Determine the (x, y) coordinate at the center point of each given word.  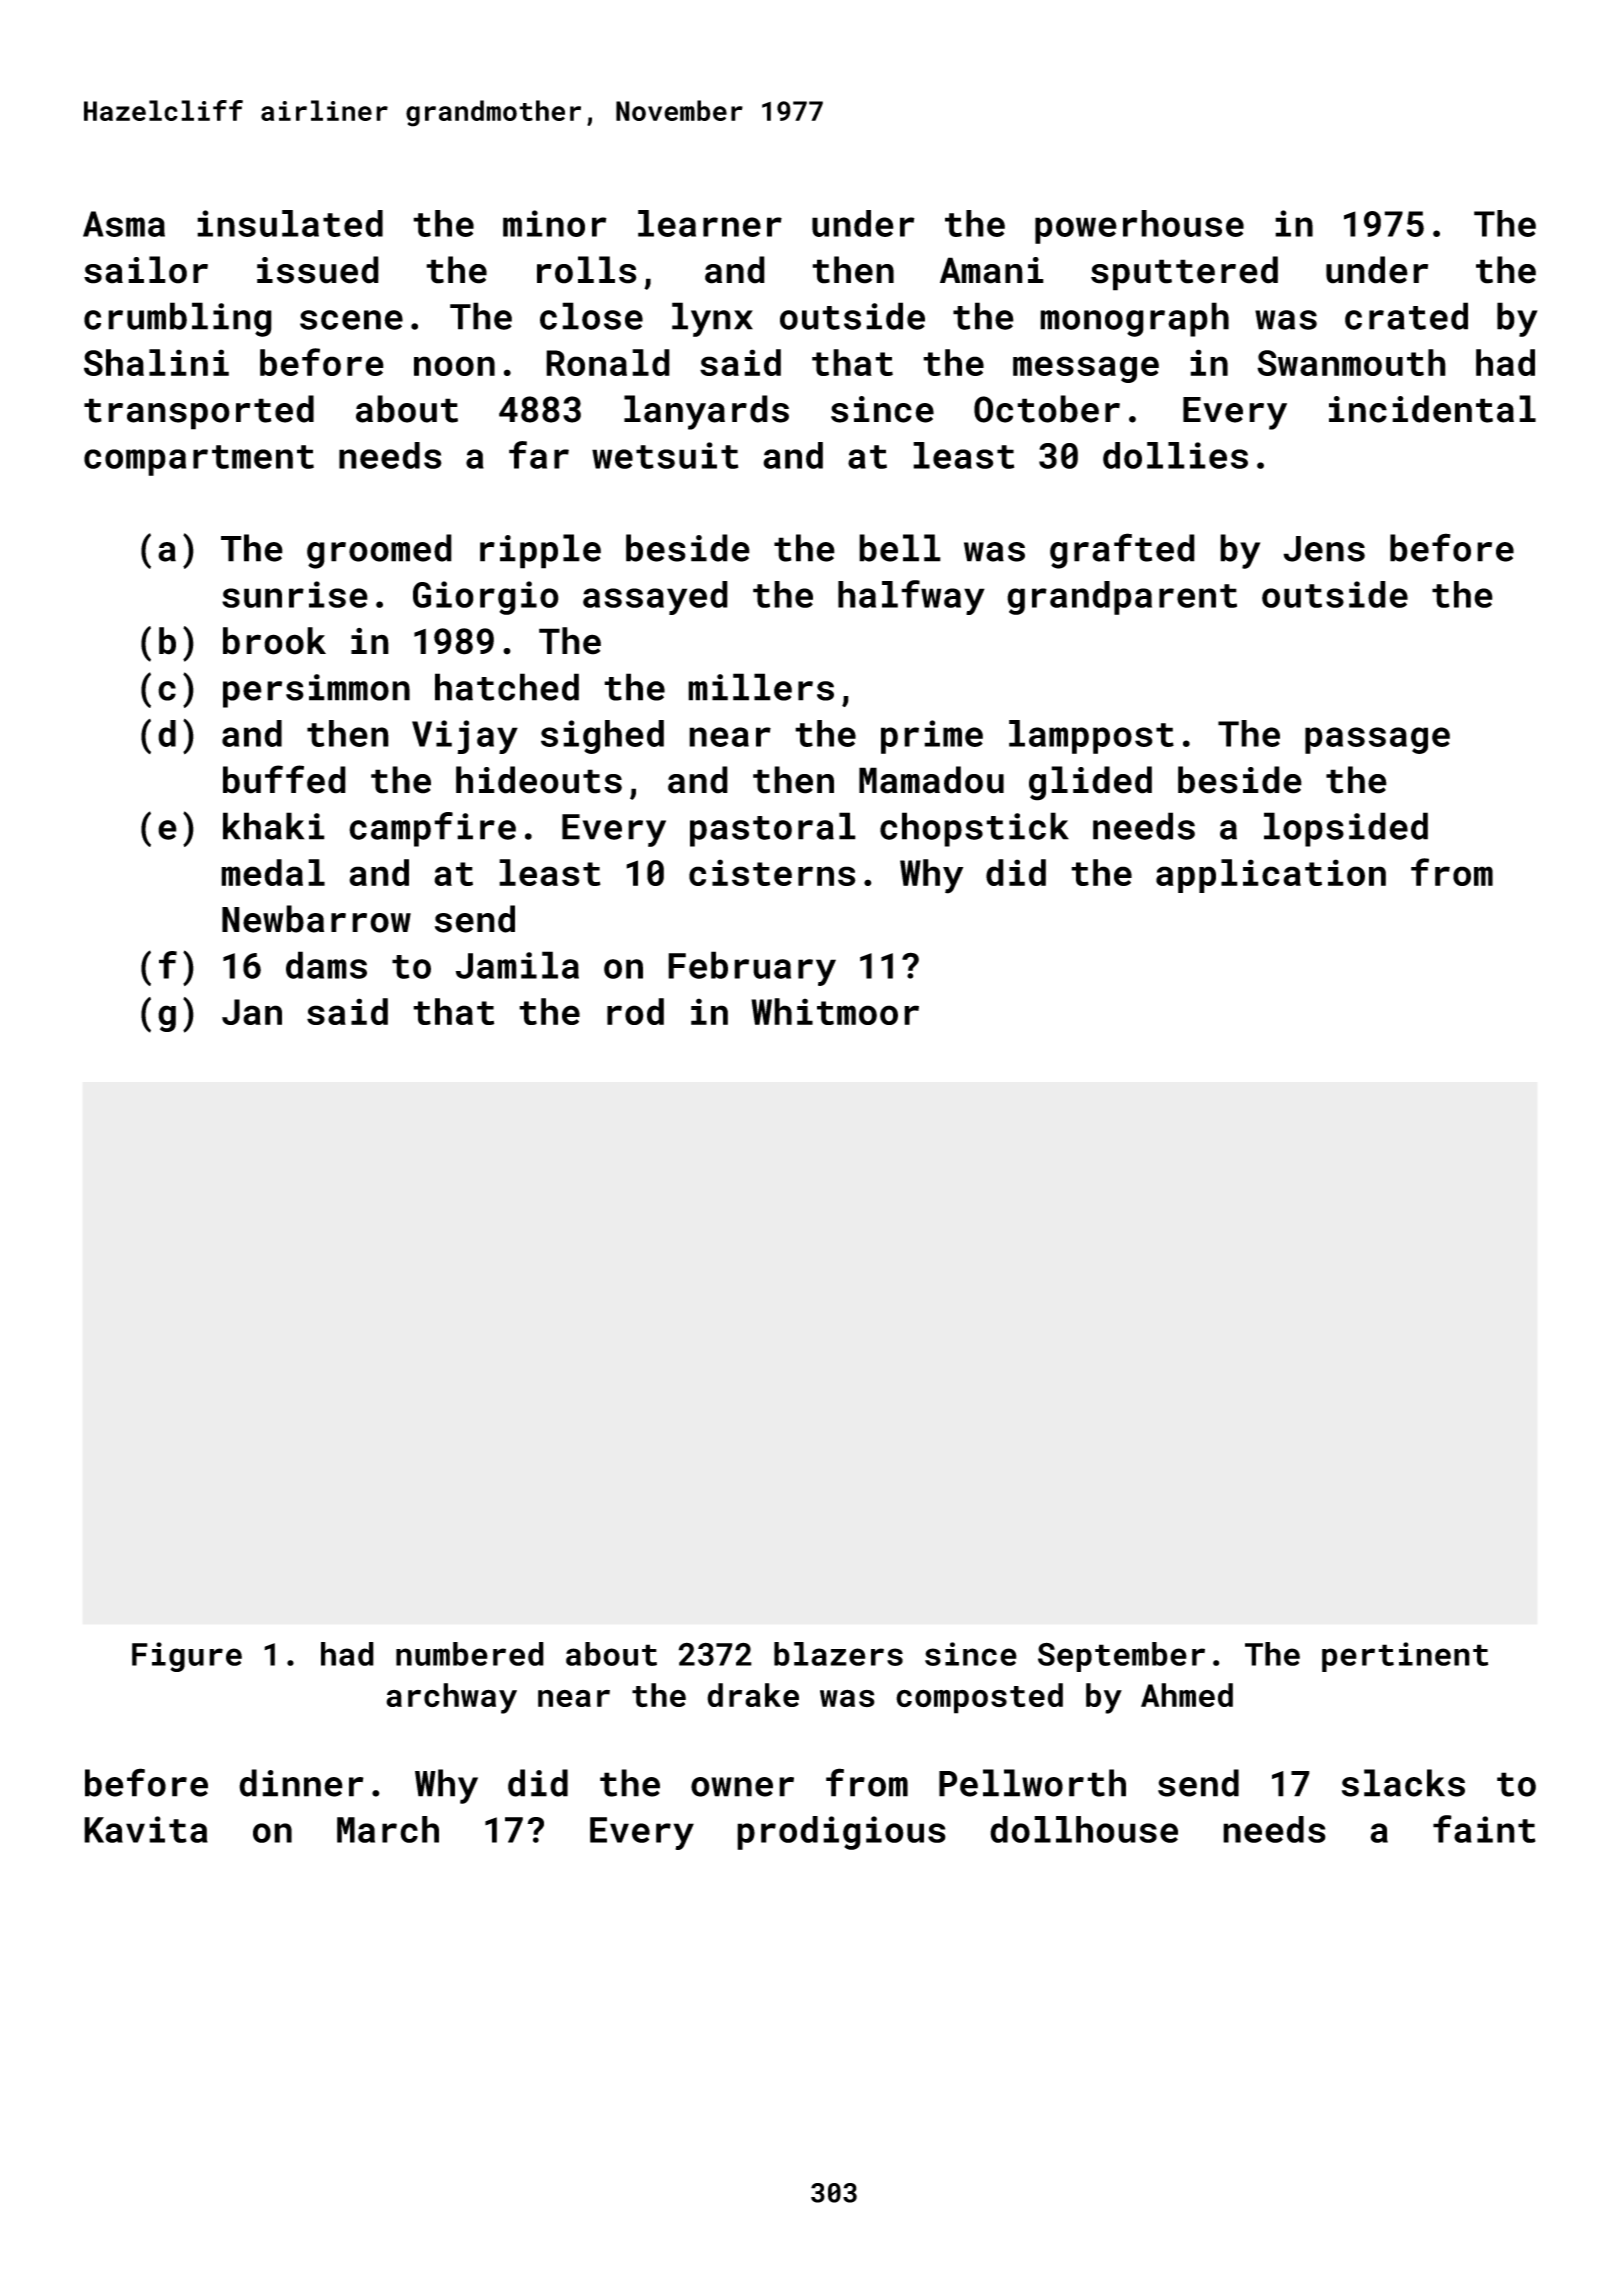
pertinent (1405, 1657)
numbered (470, 1654)
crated (1406, 316)
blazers (838, 1654)
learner (710, 223)
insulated (290, 223)
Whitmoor (835, 1011)
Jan (252, 1012)
